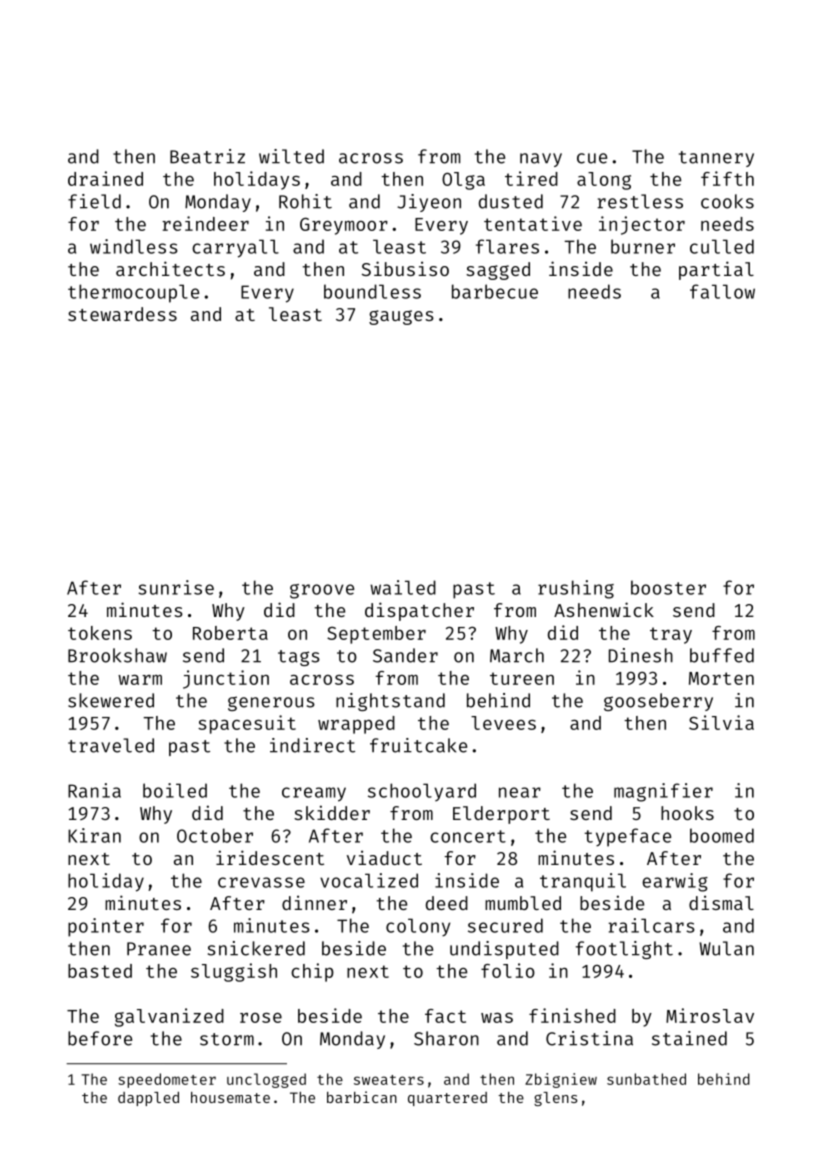 The width and height of the document is (822, 1167). What do you see at coordinates (722, 835) in the document?
I see `boomed` at bounding box center [722, 835].
